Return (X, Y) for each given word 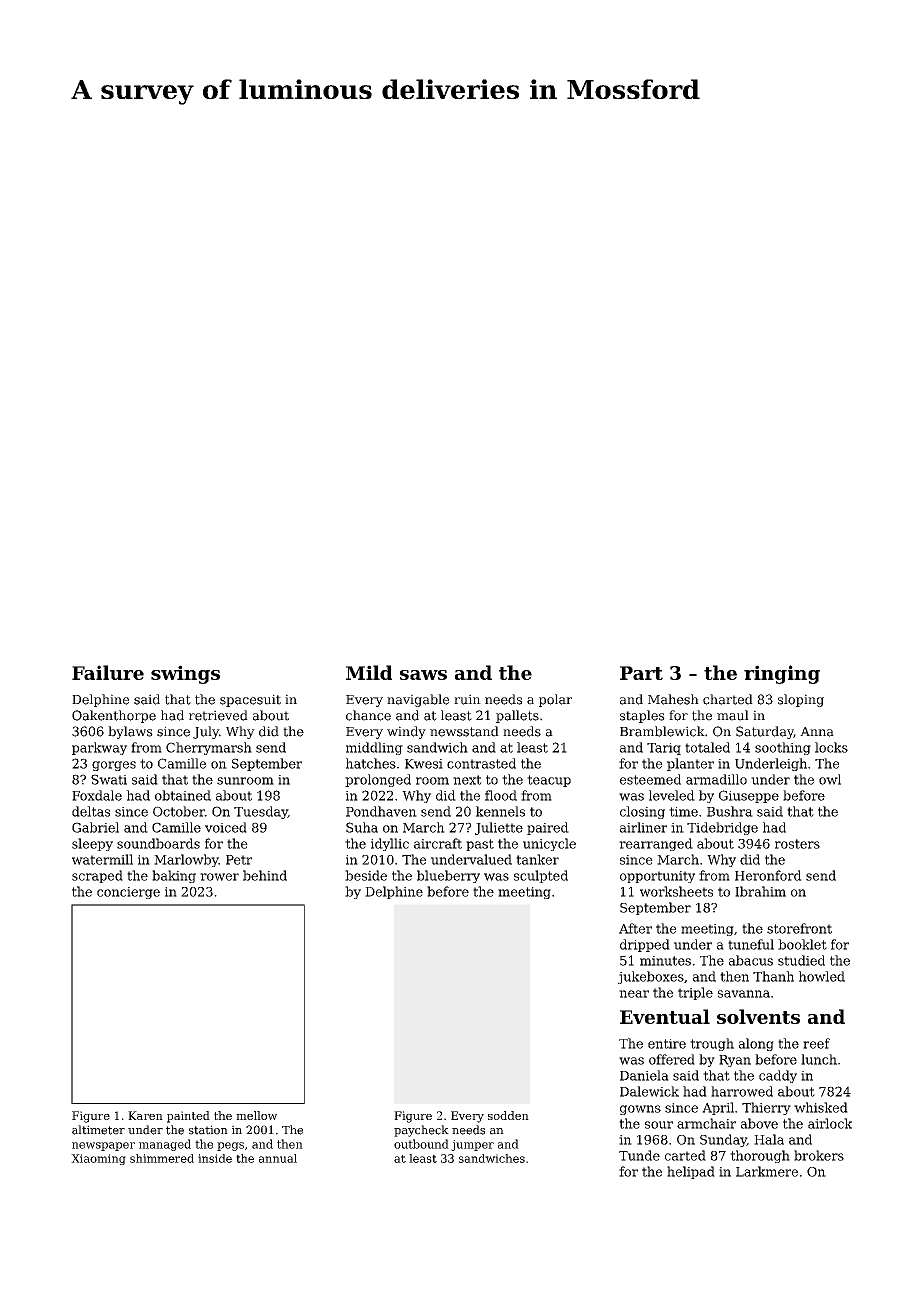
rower (219, 877)
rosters (797, 844)
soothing (783, 748)
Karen (145, 1115)
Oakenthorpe (114, 716)
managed (165, 1145)
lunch (819, 1059)
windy (406, 732)
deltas (91, 811)
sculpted (541, 876)
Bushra (730, 811)
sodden (508, 1115)
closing (642, 812)
